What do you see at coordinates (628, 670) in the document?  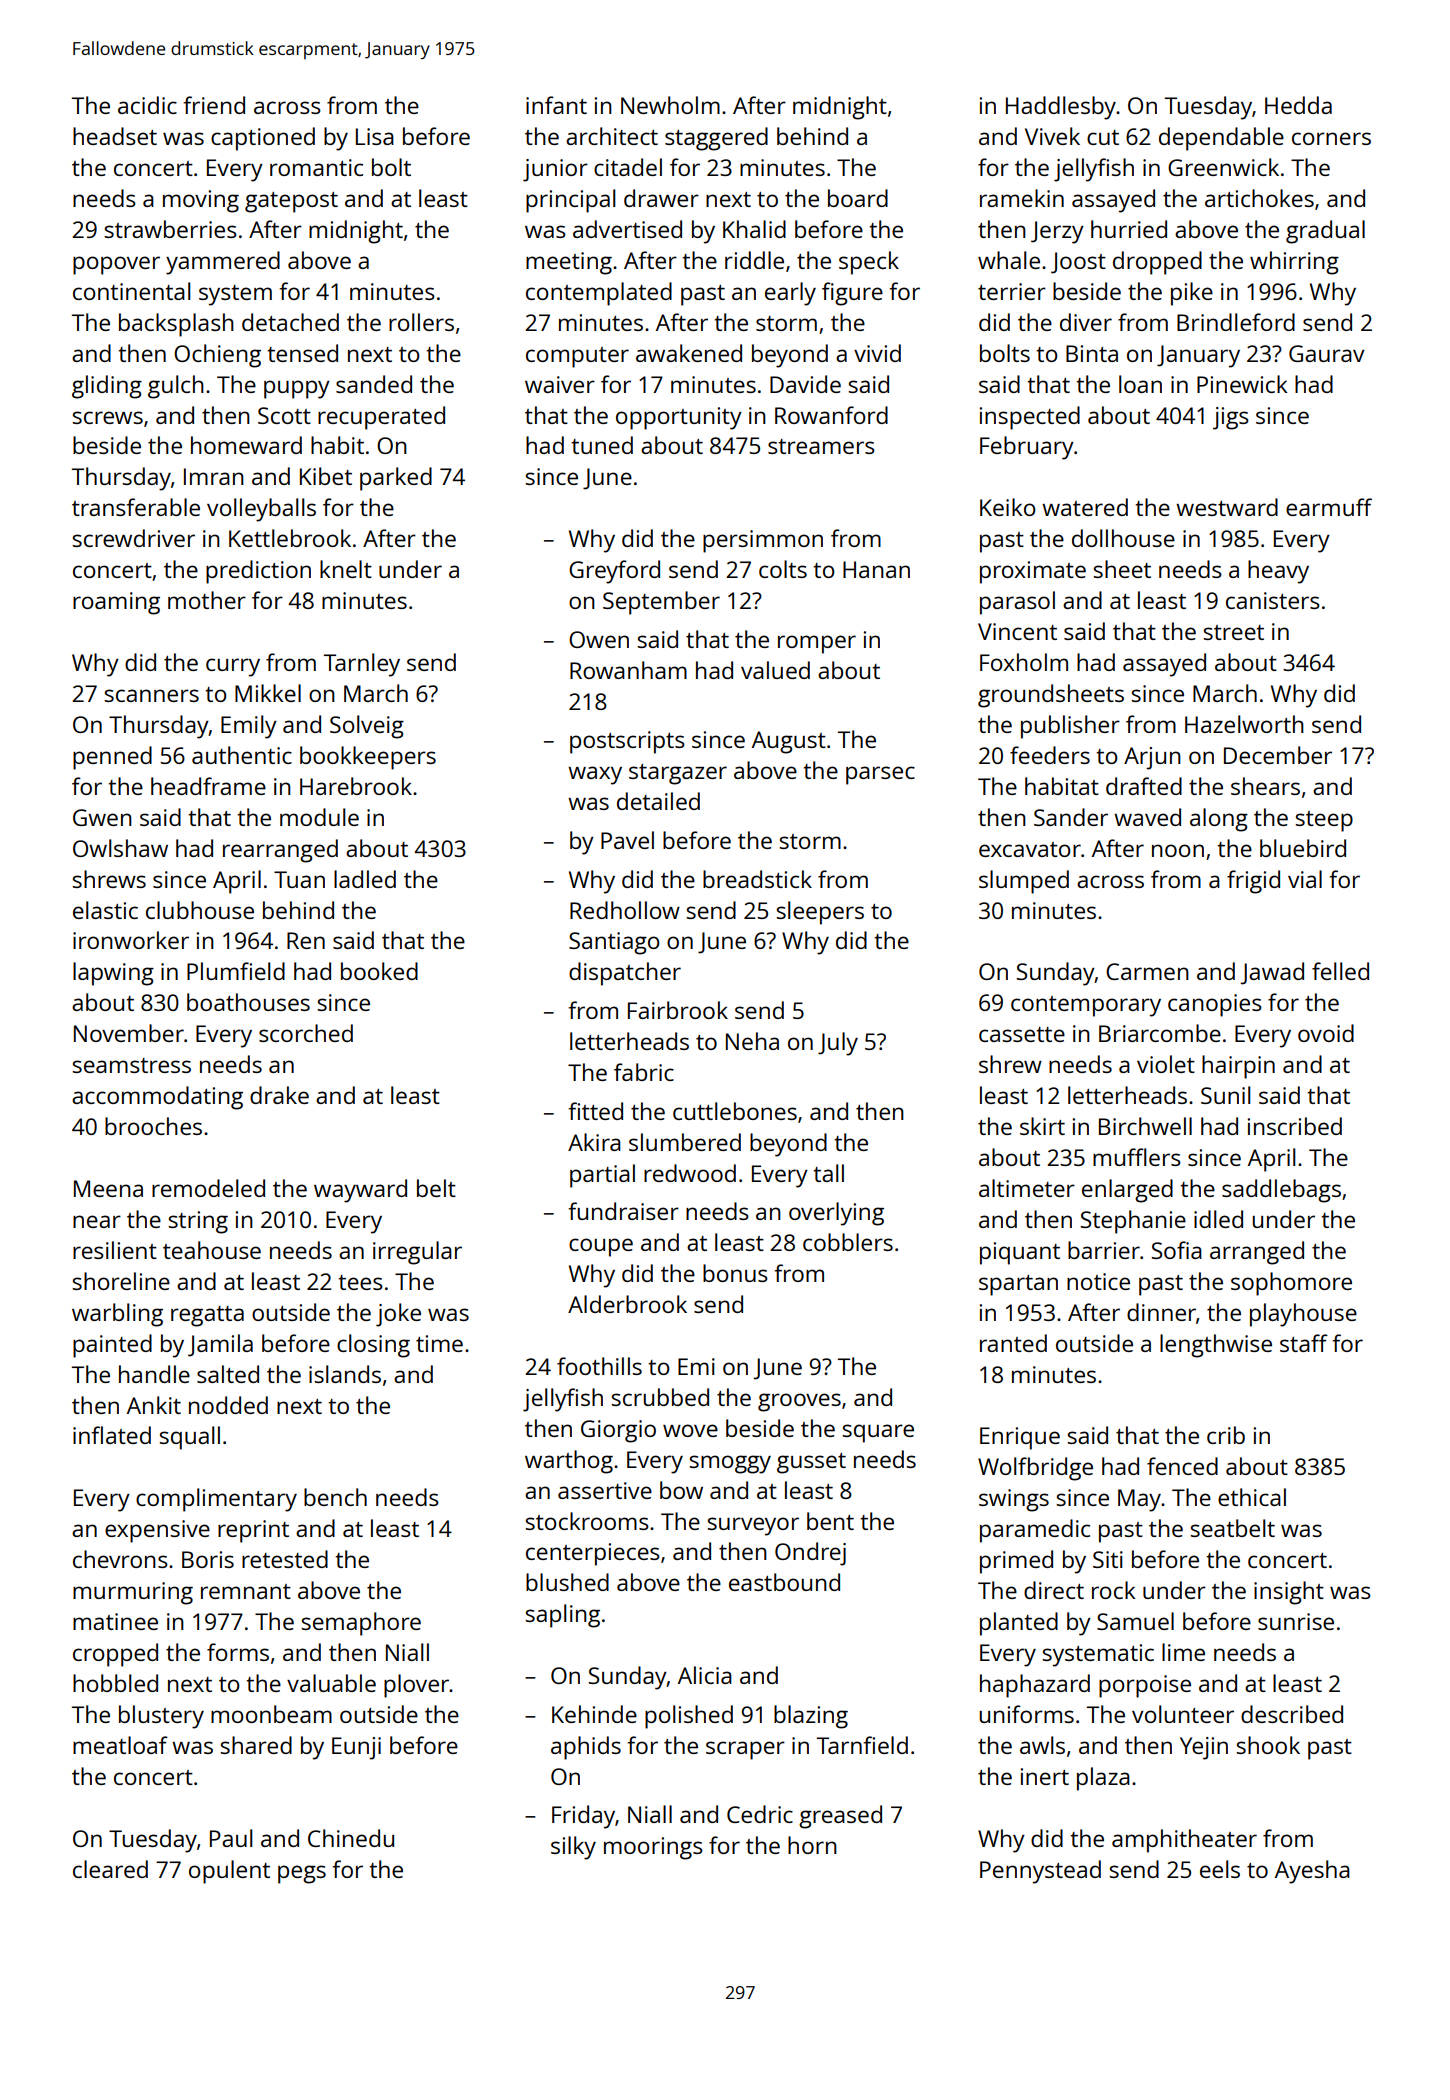 I see `Rowanham` at bounding box center [628, 670].
